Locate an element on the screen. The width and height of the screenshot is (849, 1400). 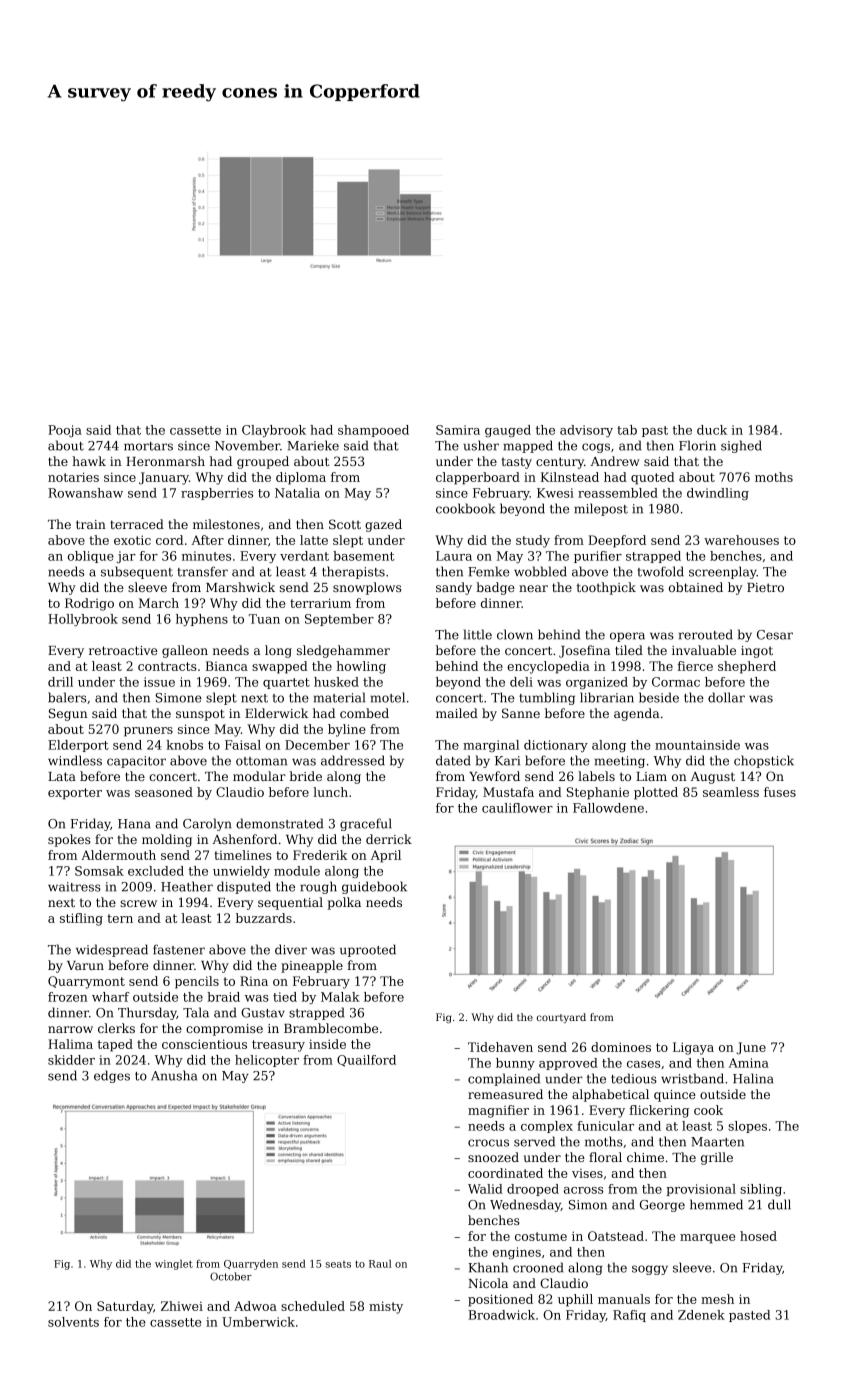
Ligaya is located at coordinates (693, 1048).
